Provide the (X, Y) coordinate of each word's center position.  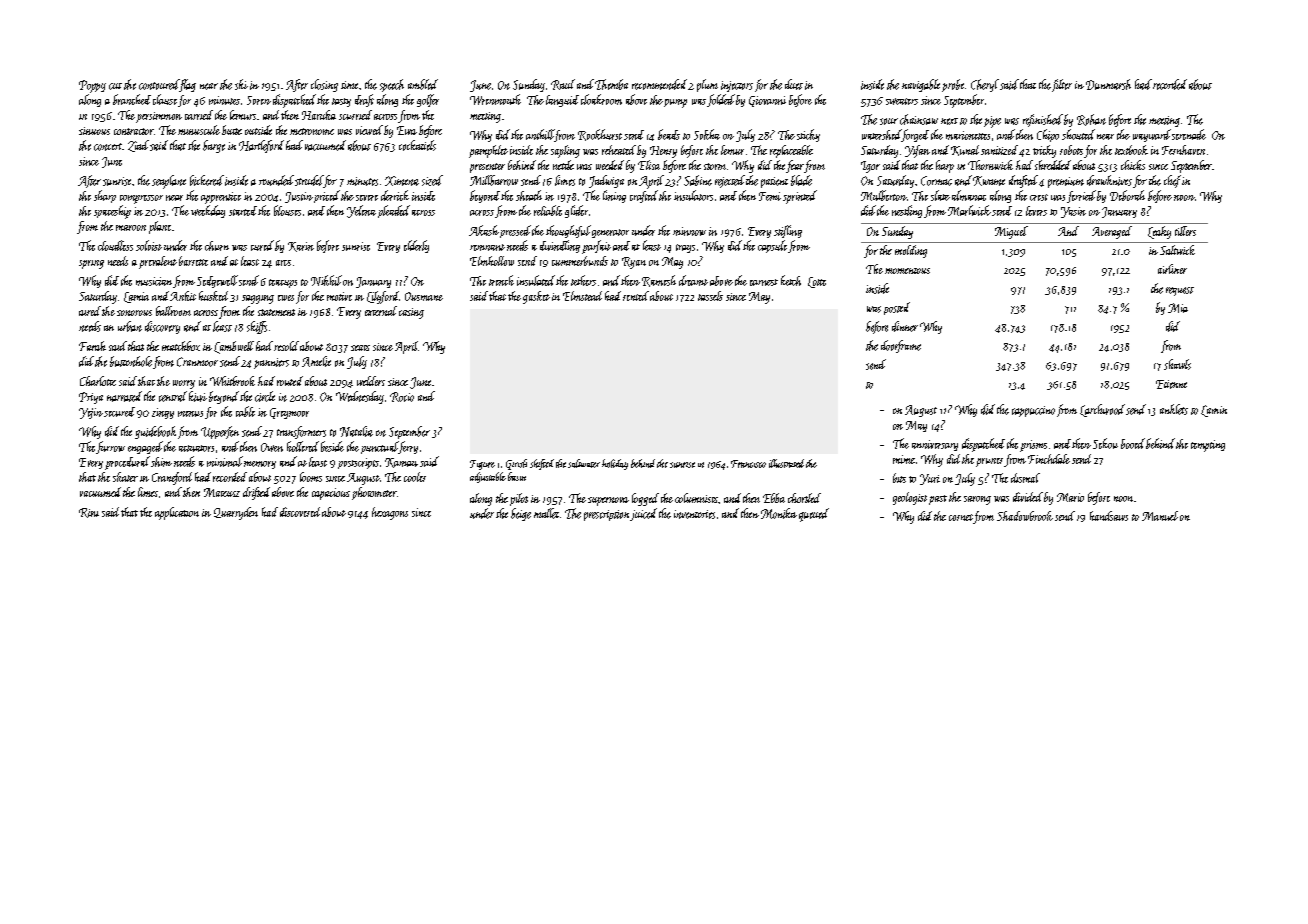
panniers (271, 363)
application (177, 513)
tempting (1208, 446)
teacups (283, 283)
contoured (159, 84)
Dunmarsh (1108, 84)
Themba (611, 84)
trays (685, 248)
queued (814, 515)
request (1180, 291)
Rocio (402, 397)
